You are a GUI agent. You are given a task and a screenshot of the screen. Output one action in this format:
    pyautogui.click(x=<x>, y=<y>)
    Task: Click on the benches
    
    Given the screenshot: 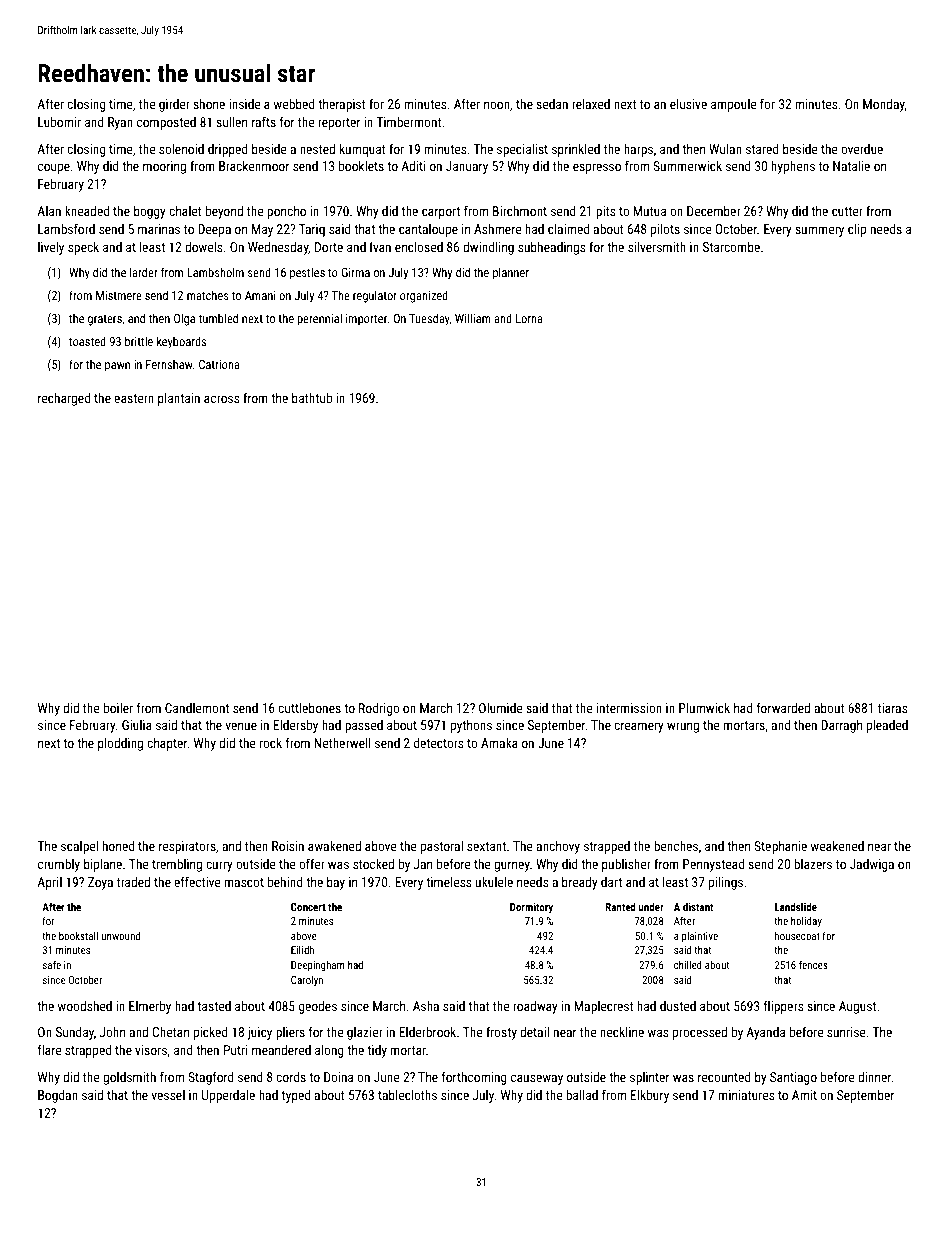 What is the action you would take?
    pyautogui.click(x=676, y=846)
